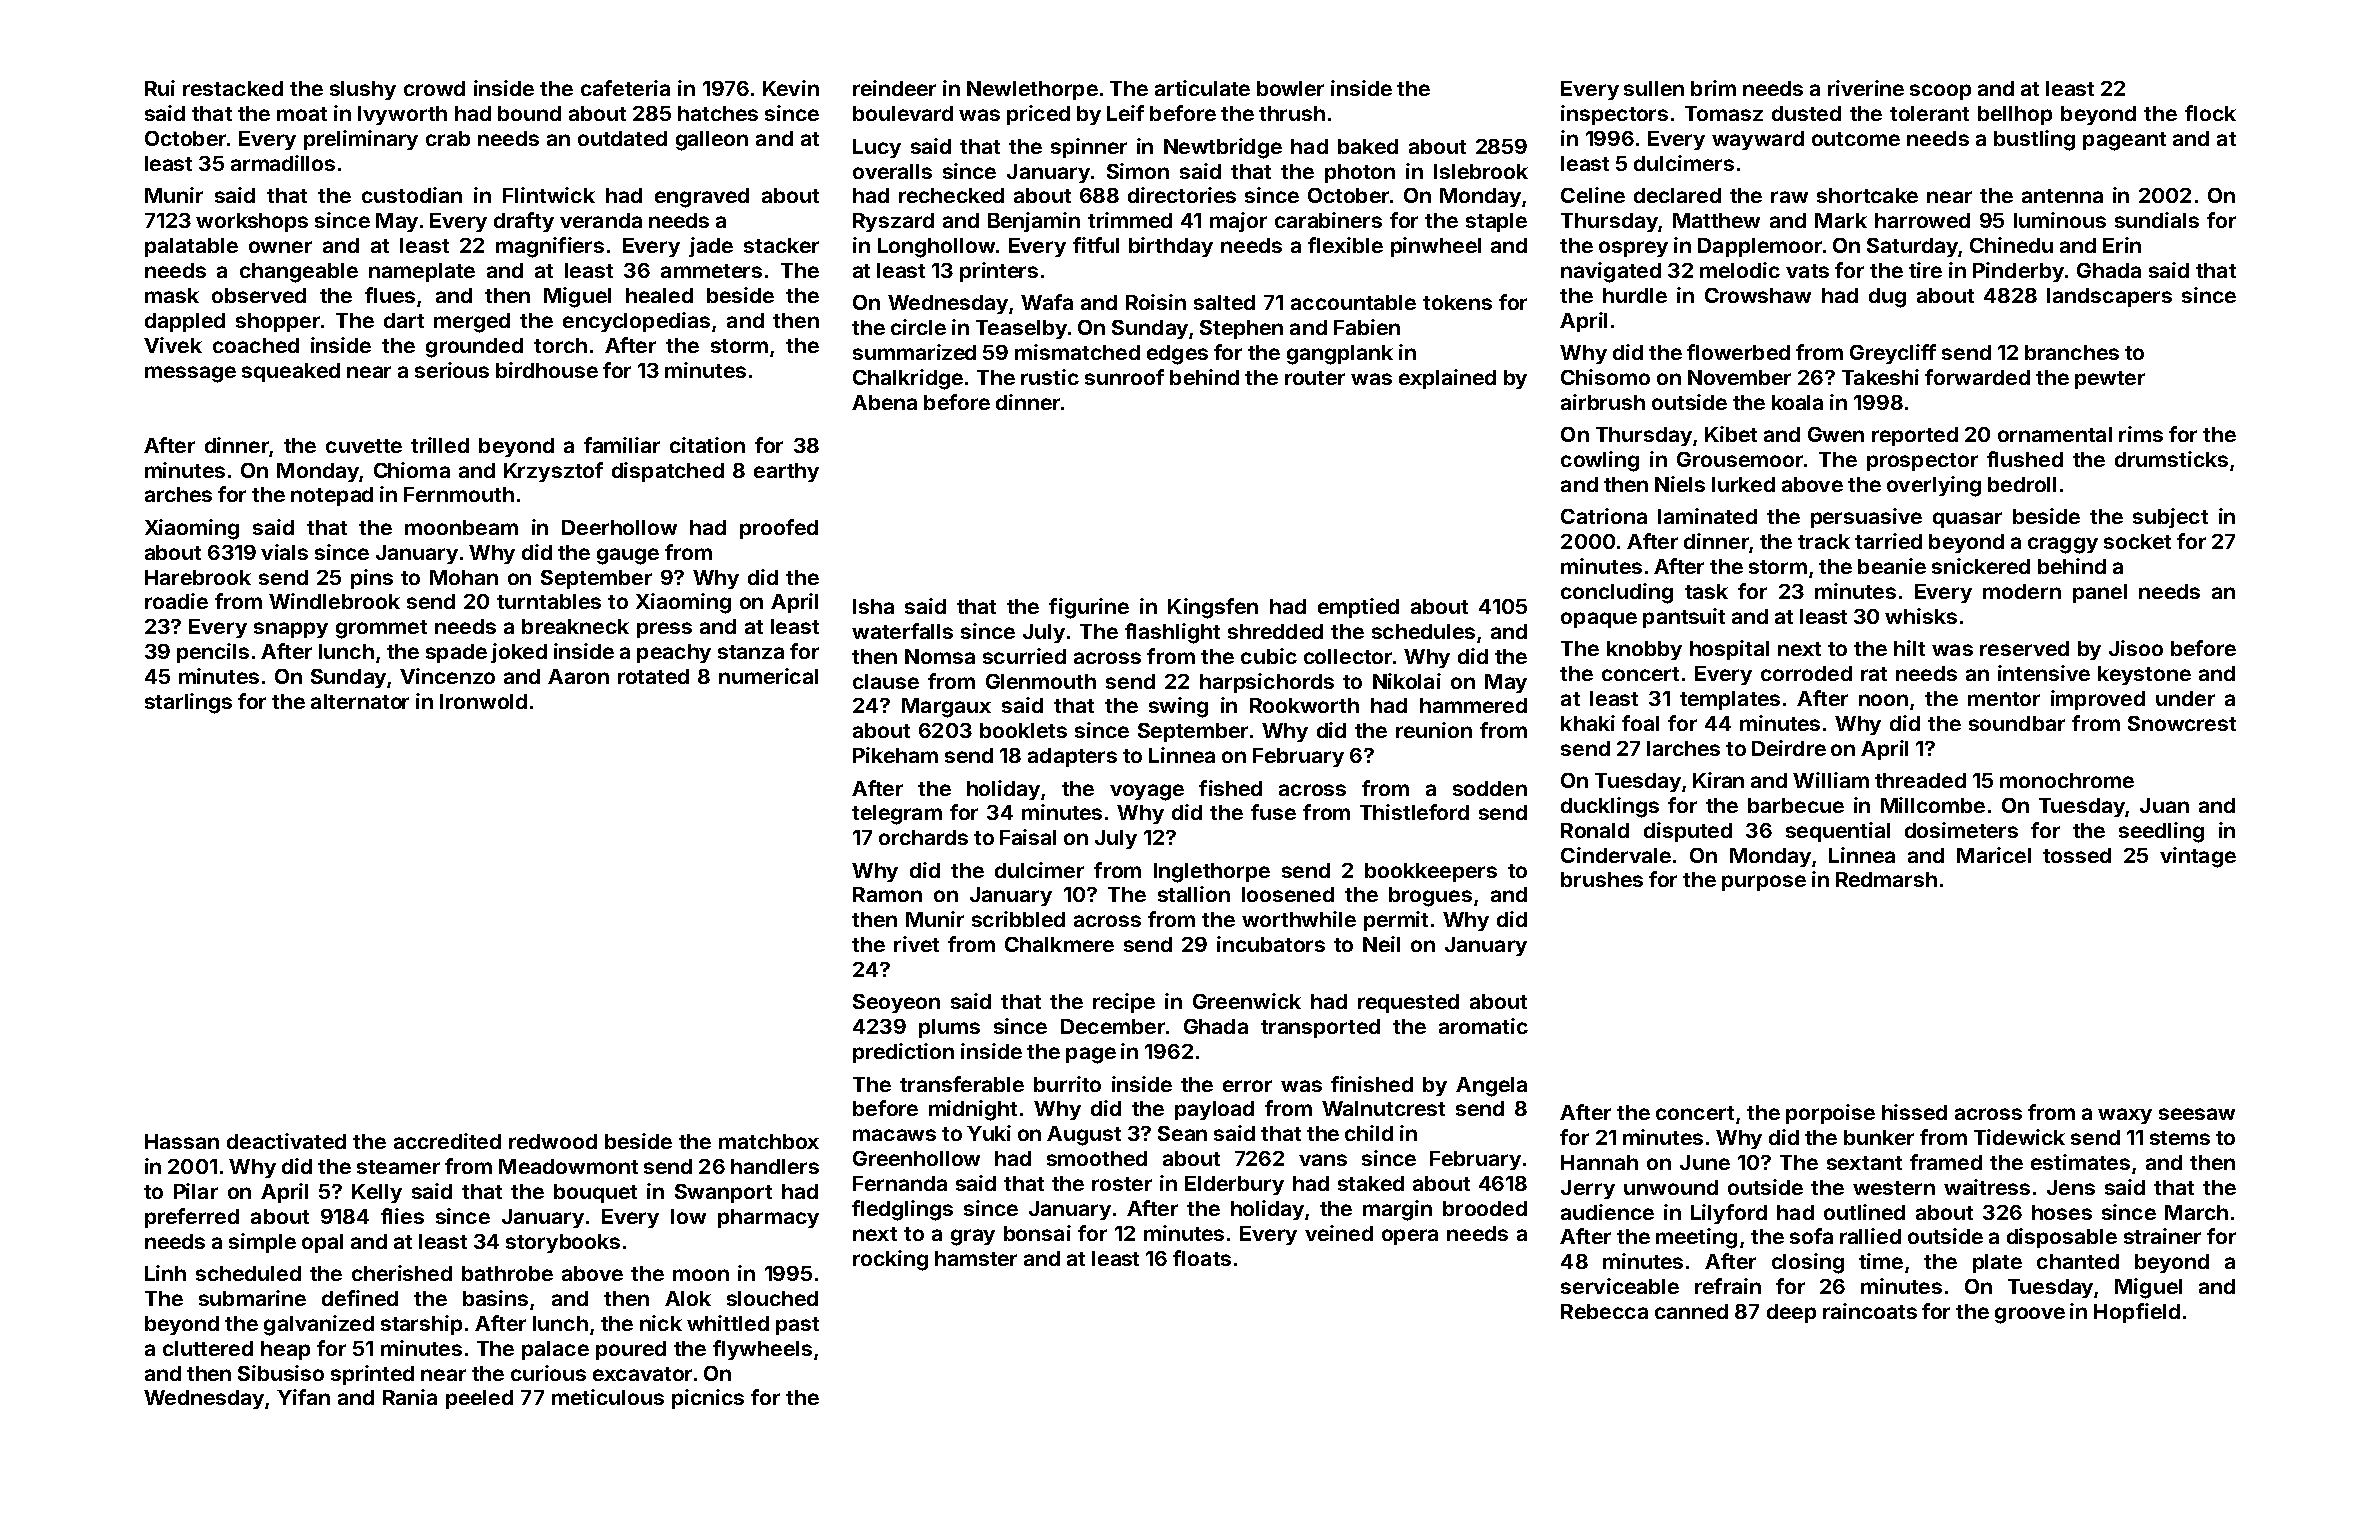  I want to click on Rebecca, so click(1604, 1311).
